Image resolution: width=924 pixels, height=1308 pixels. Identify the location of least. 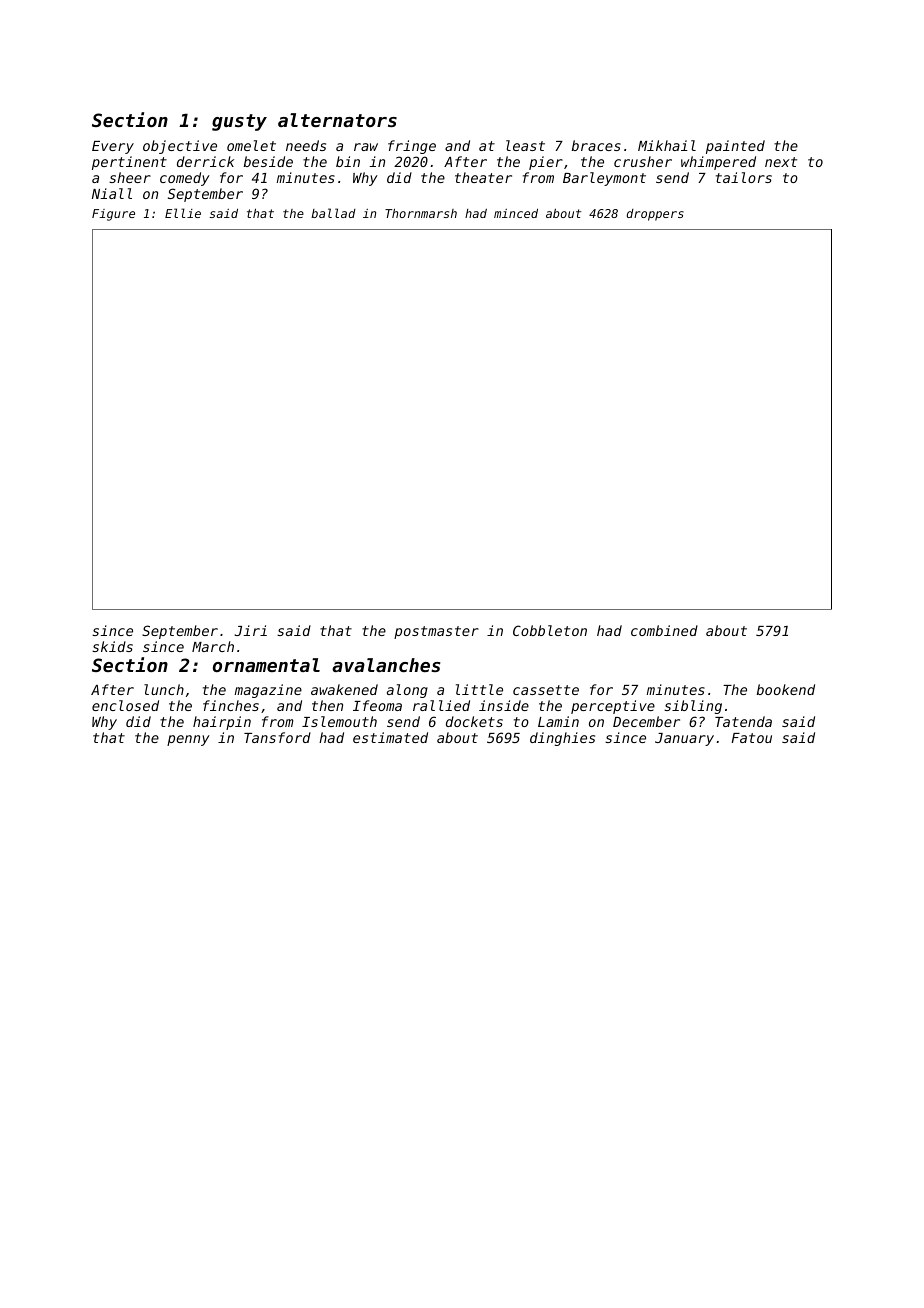
(525, 145).
